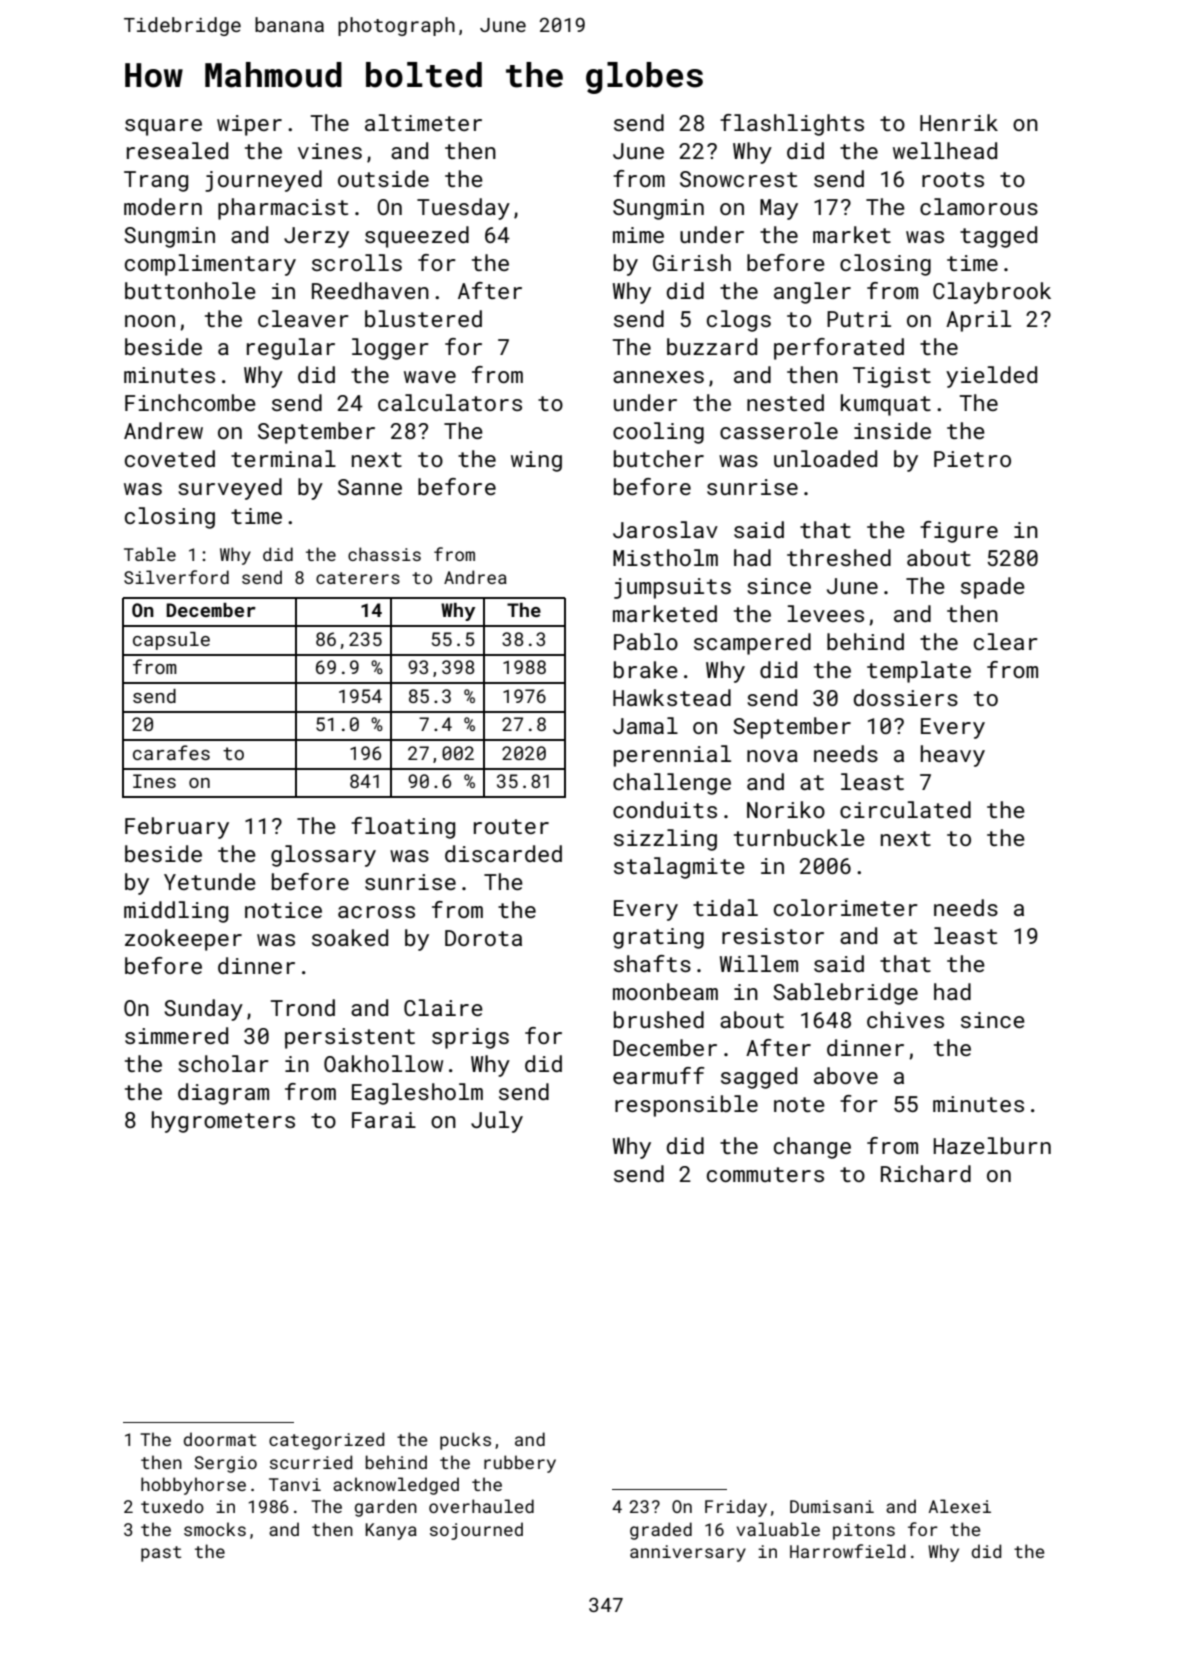  Describe the element at coordinates (992, 1145) in the image. I see `Hazelburn` at that location.
